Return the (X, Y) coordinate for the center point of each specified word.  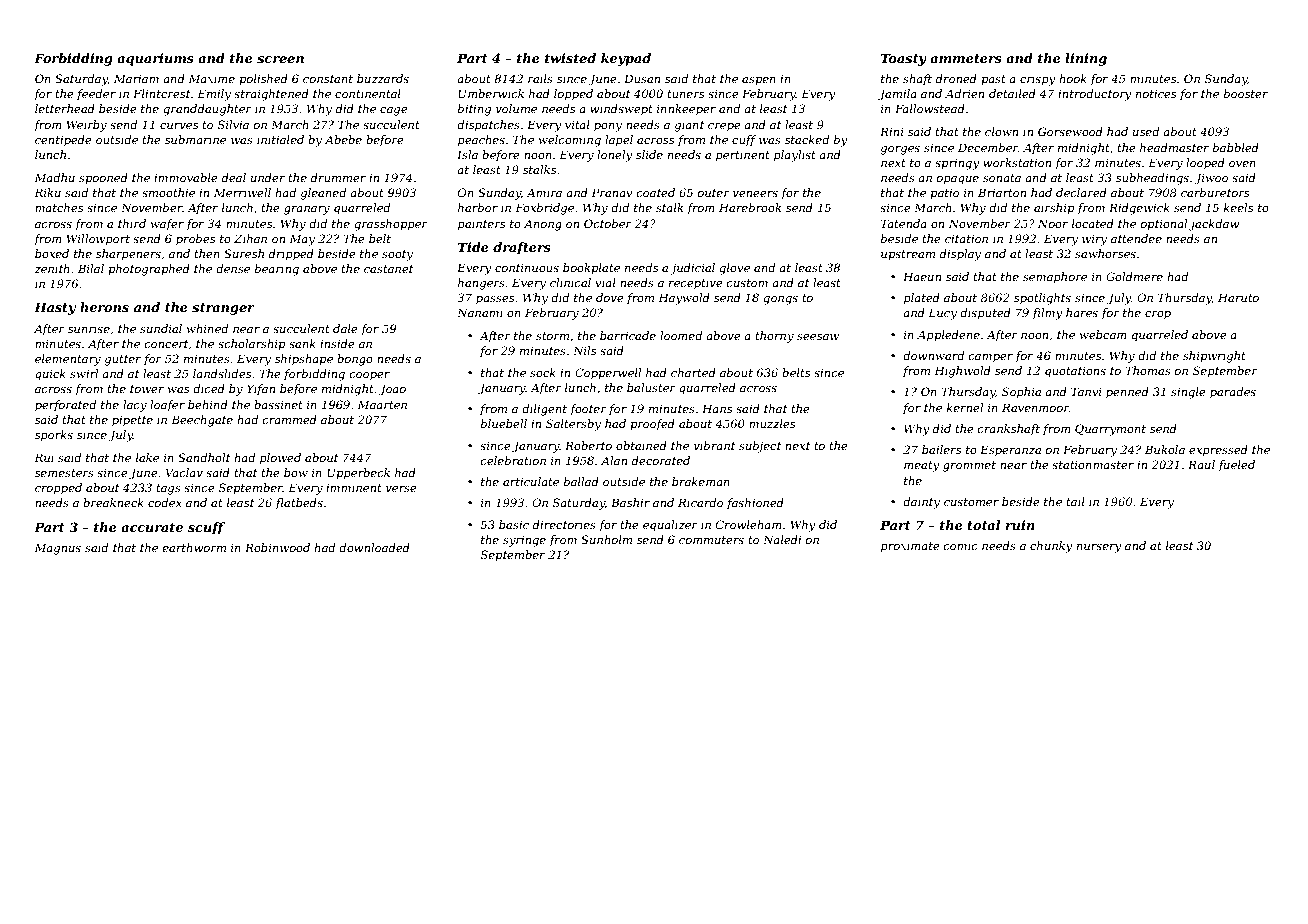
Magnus (57, 549)
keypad (626, 59)
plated (922, 299)
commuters (711, 540)
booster (1246, 93)
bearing (277, 270)
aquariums (155, 59)
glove (734, 269)
